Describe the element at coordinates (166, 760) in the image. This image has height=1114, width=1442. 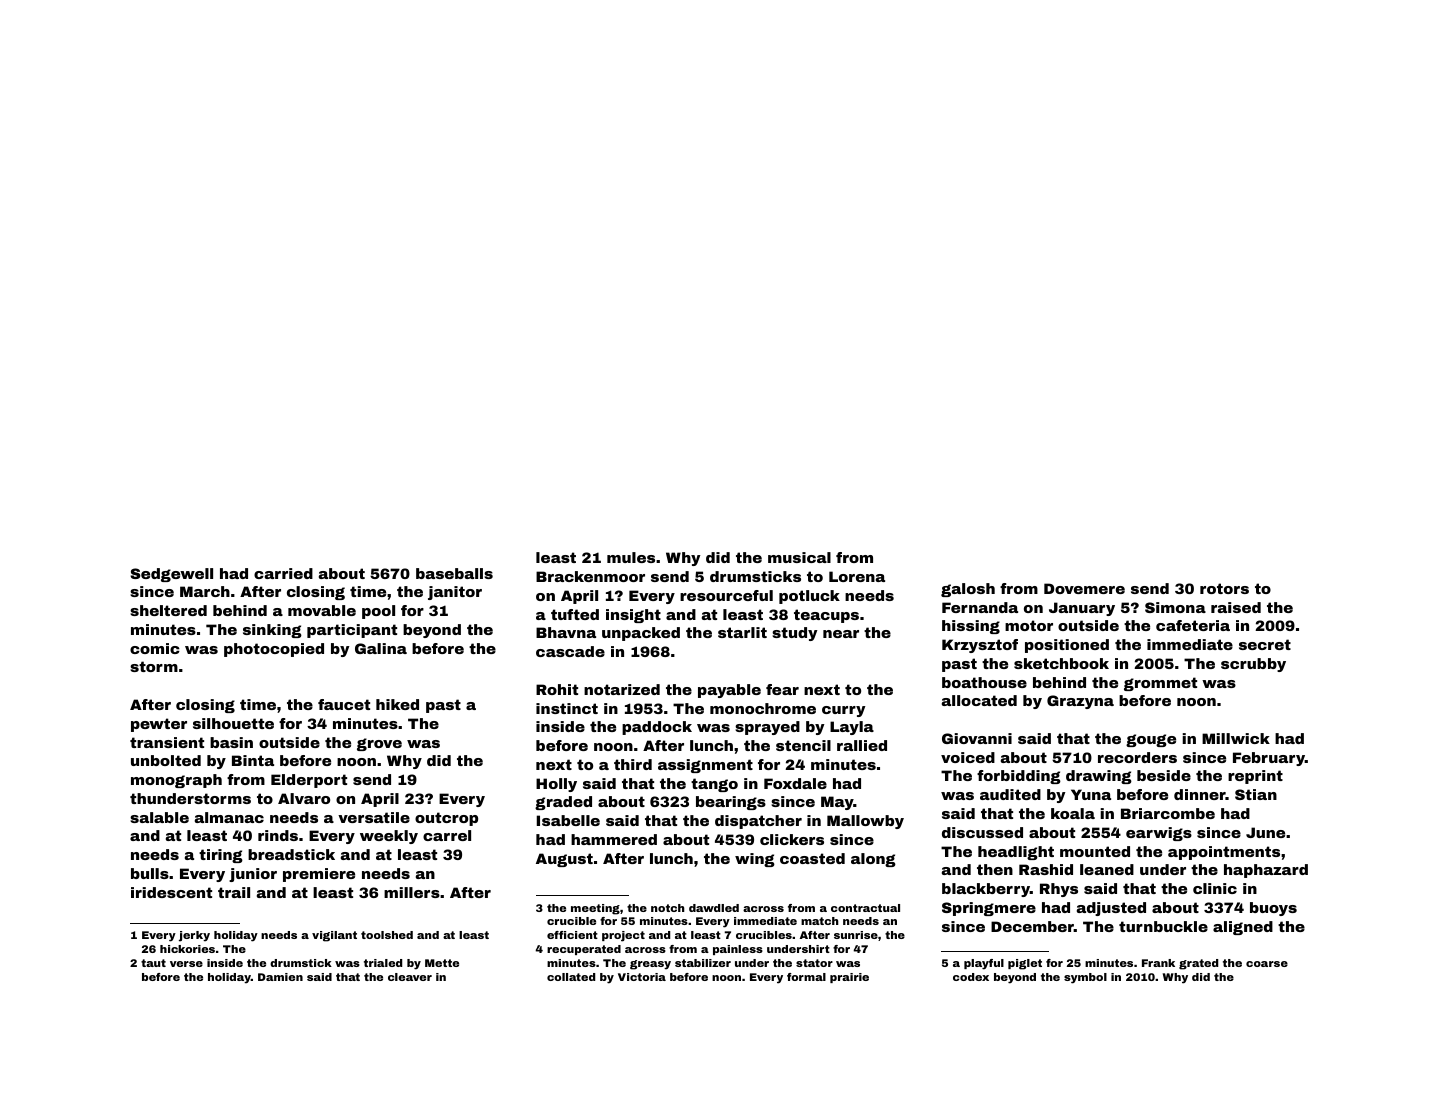
I see `unbolted` at that location.
